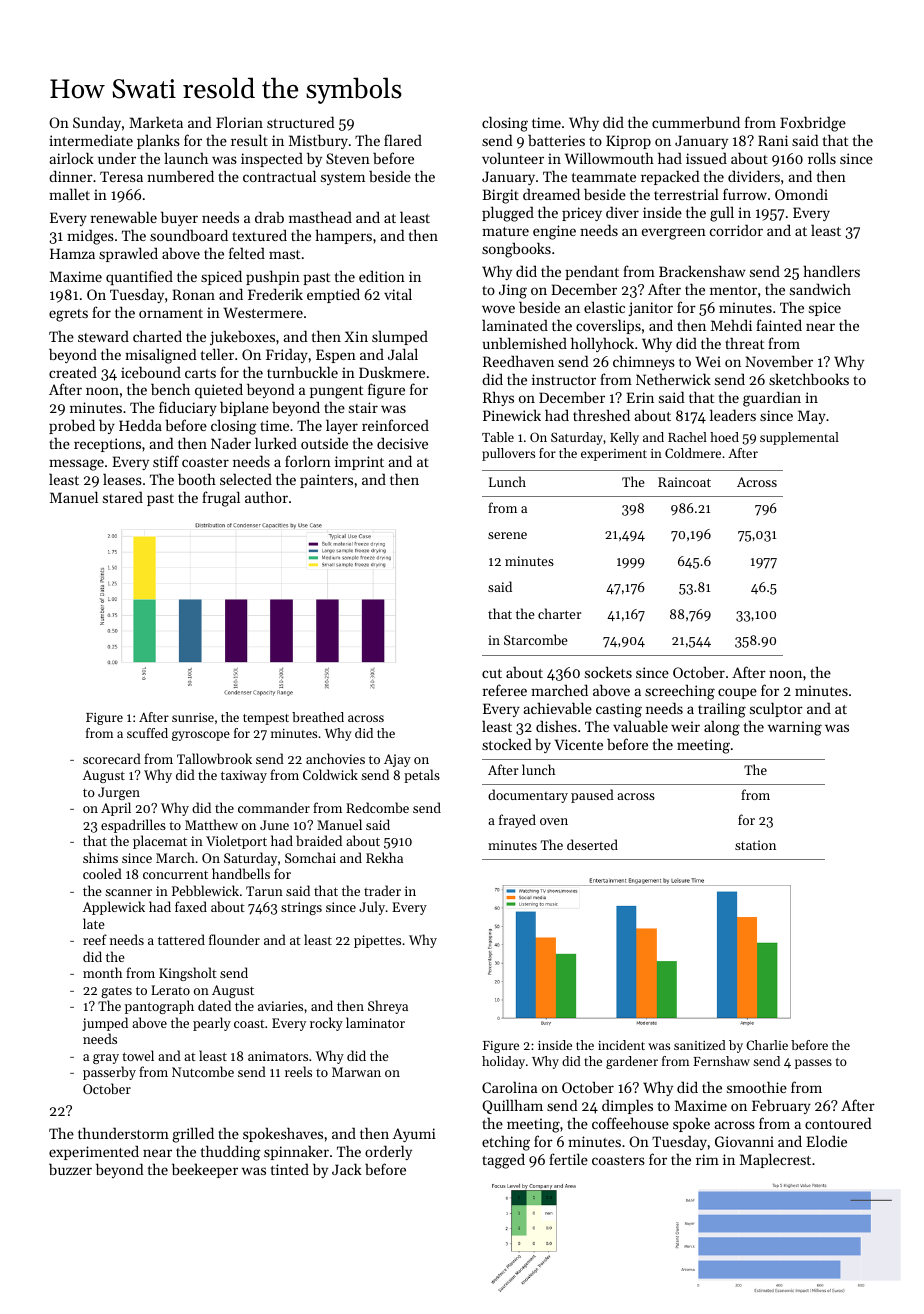 The height and width of the screenshot is (1314, 924). Describe the element at coordinates (684, 482) in the screenshot. I see `Raincoat` at that location.
